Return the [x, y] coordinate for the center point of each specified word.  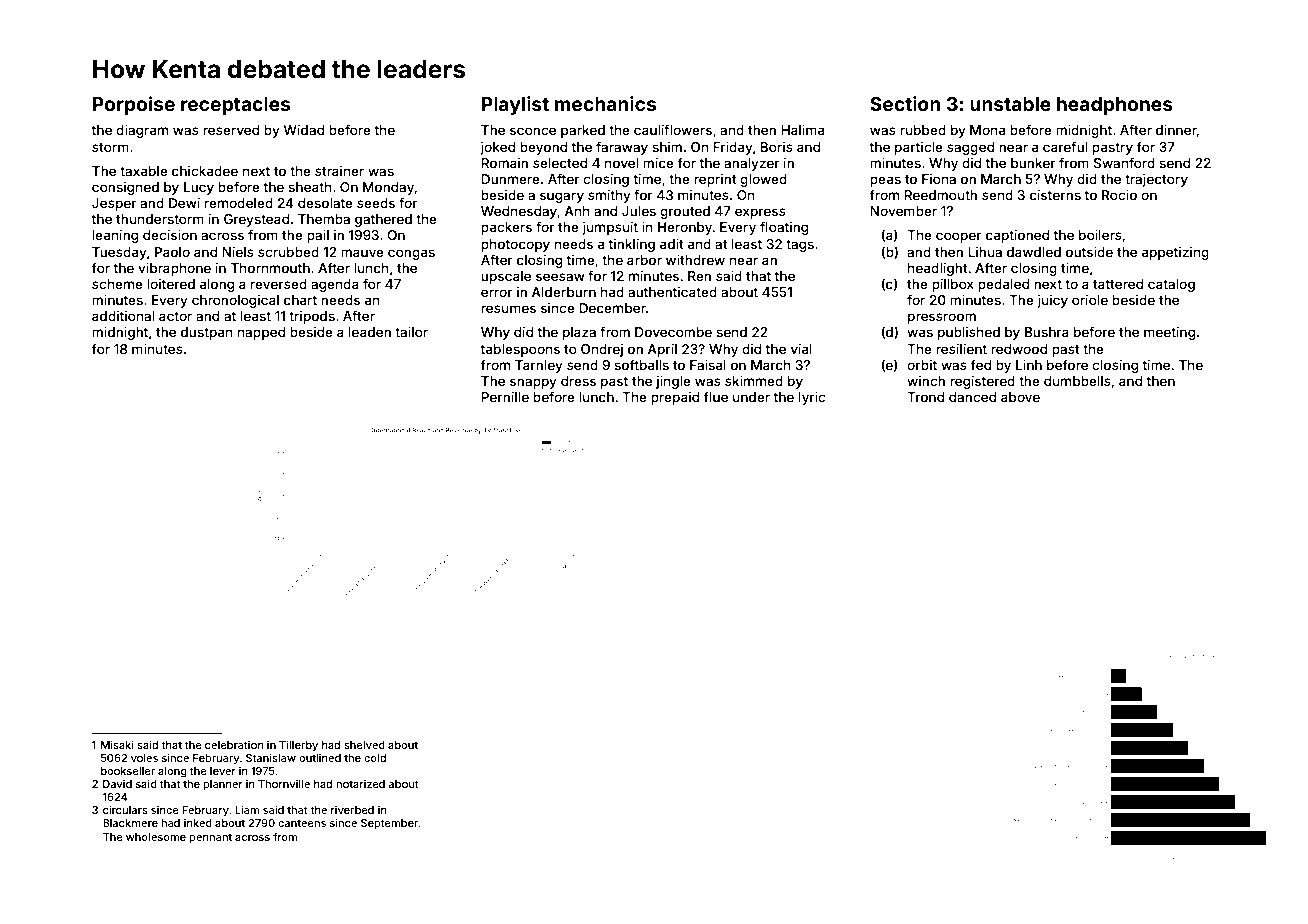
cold [375, 758]
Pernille [505, 397]
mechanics [605, 103]
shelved [364, 745]
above [1020, 397]
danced [972, 397]
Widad [303, 130]
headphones [1115, 106]
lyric [812, 398]
